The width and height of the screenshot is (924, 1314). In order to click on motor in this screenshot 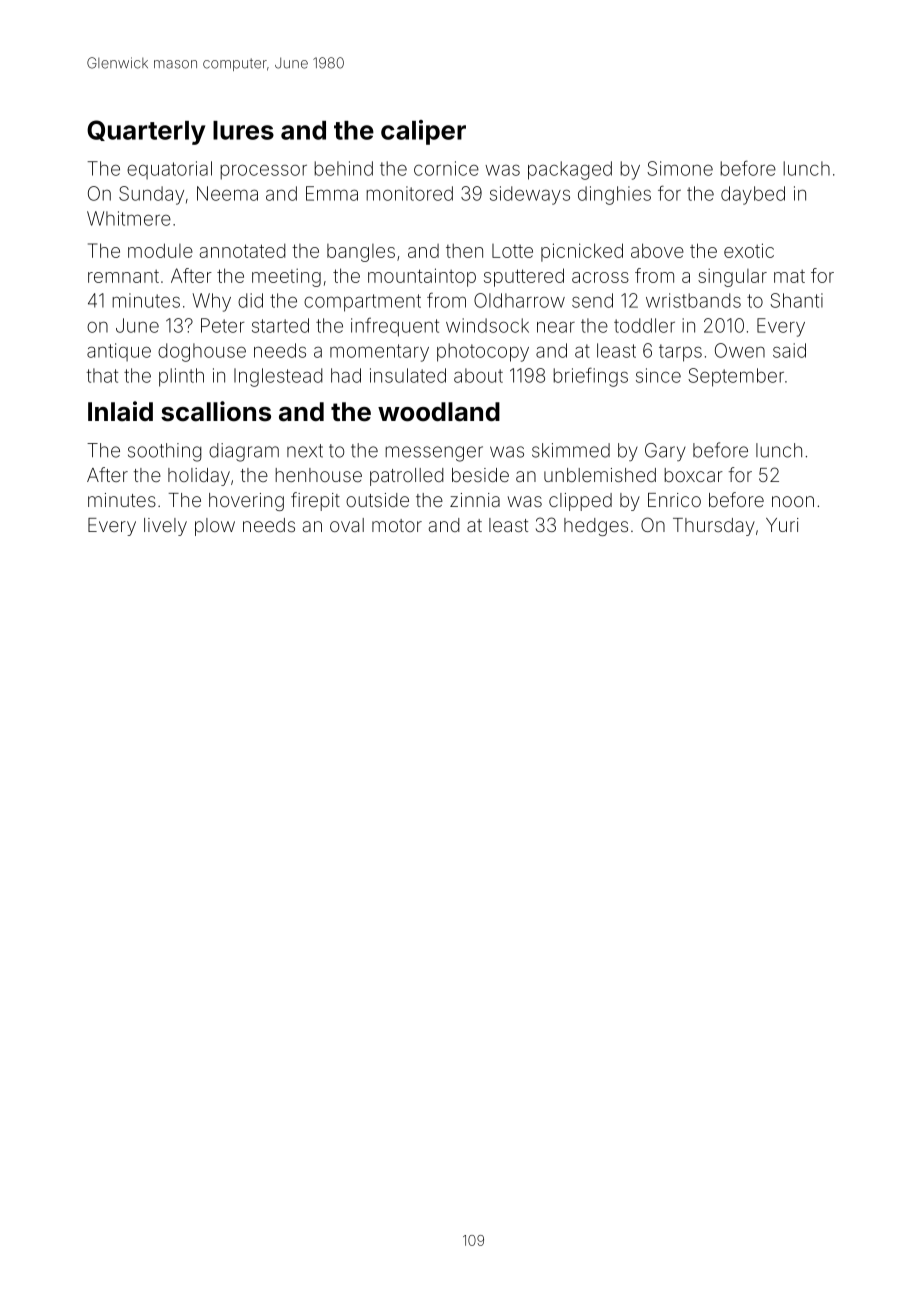, I will do `click(397, 525)`.
